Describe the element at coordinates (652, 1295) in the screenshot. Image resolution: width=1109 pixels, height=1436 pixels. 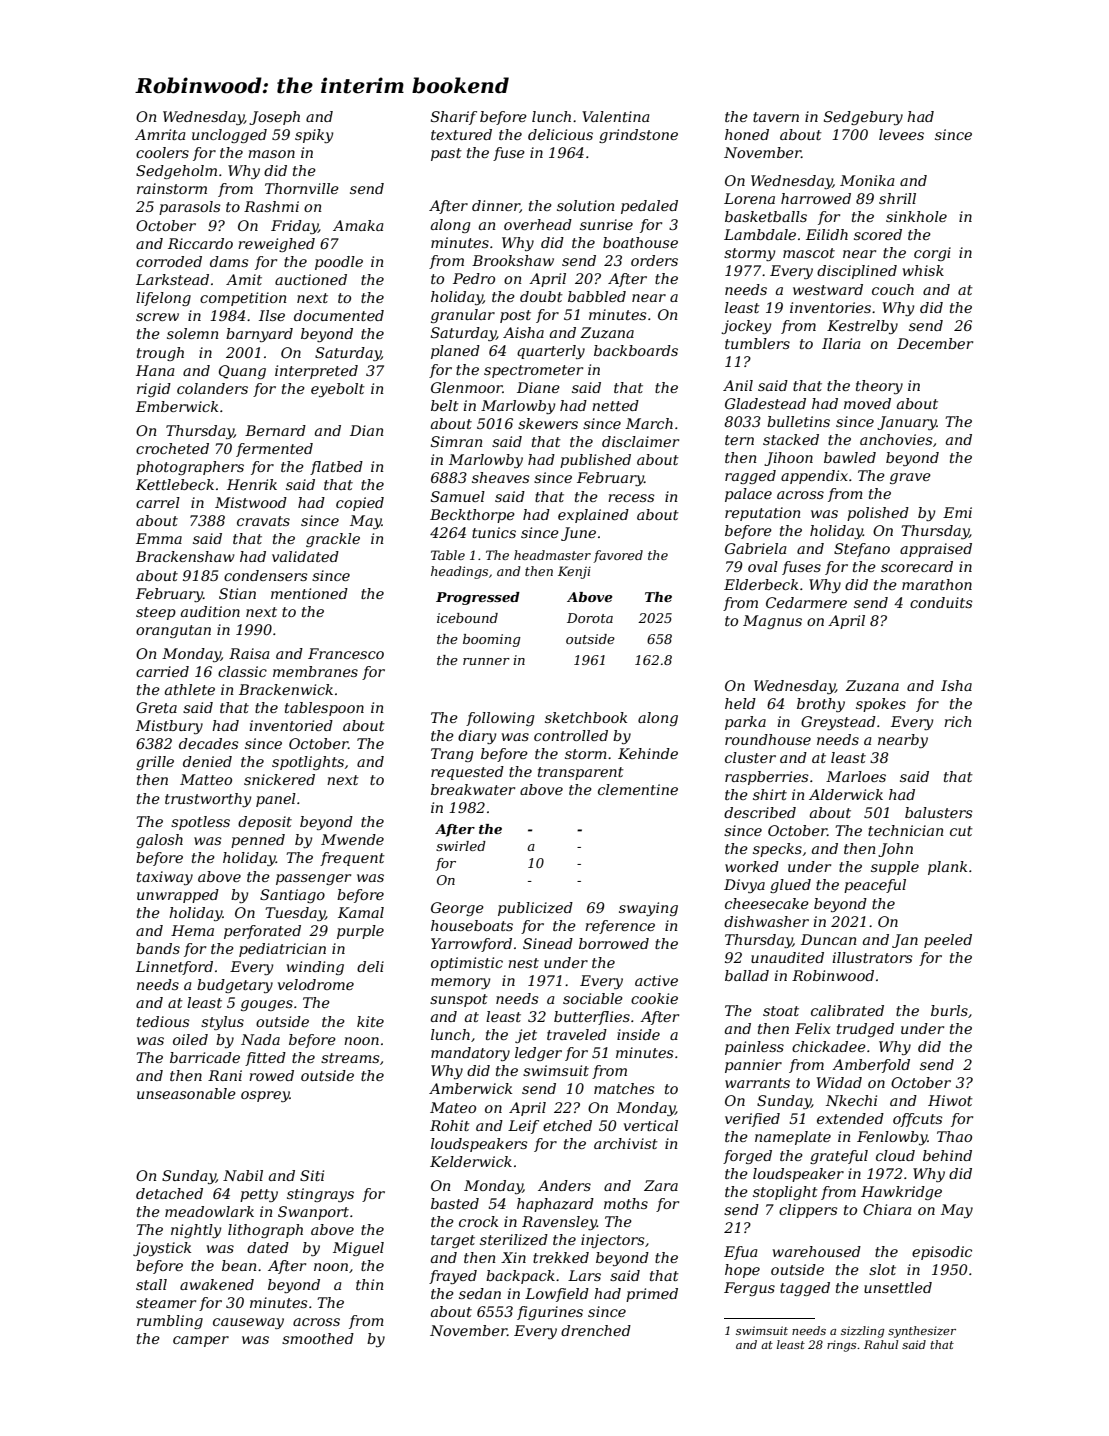
I see `primed` at that location.
